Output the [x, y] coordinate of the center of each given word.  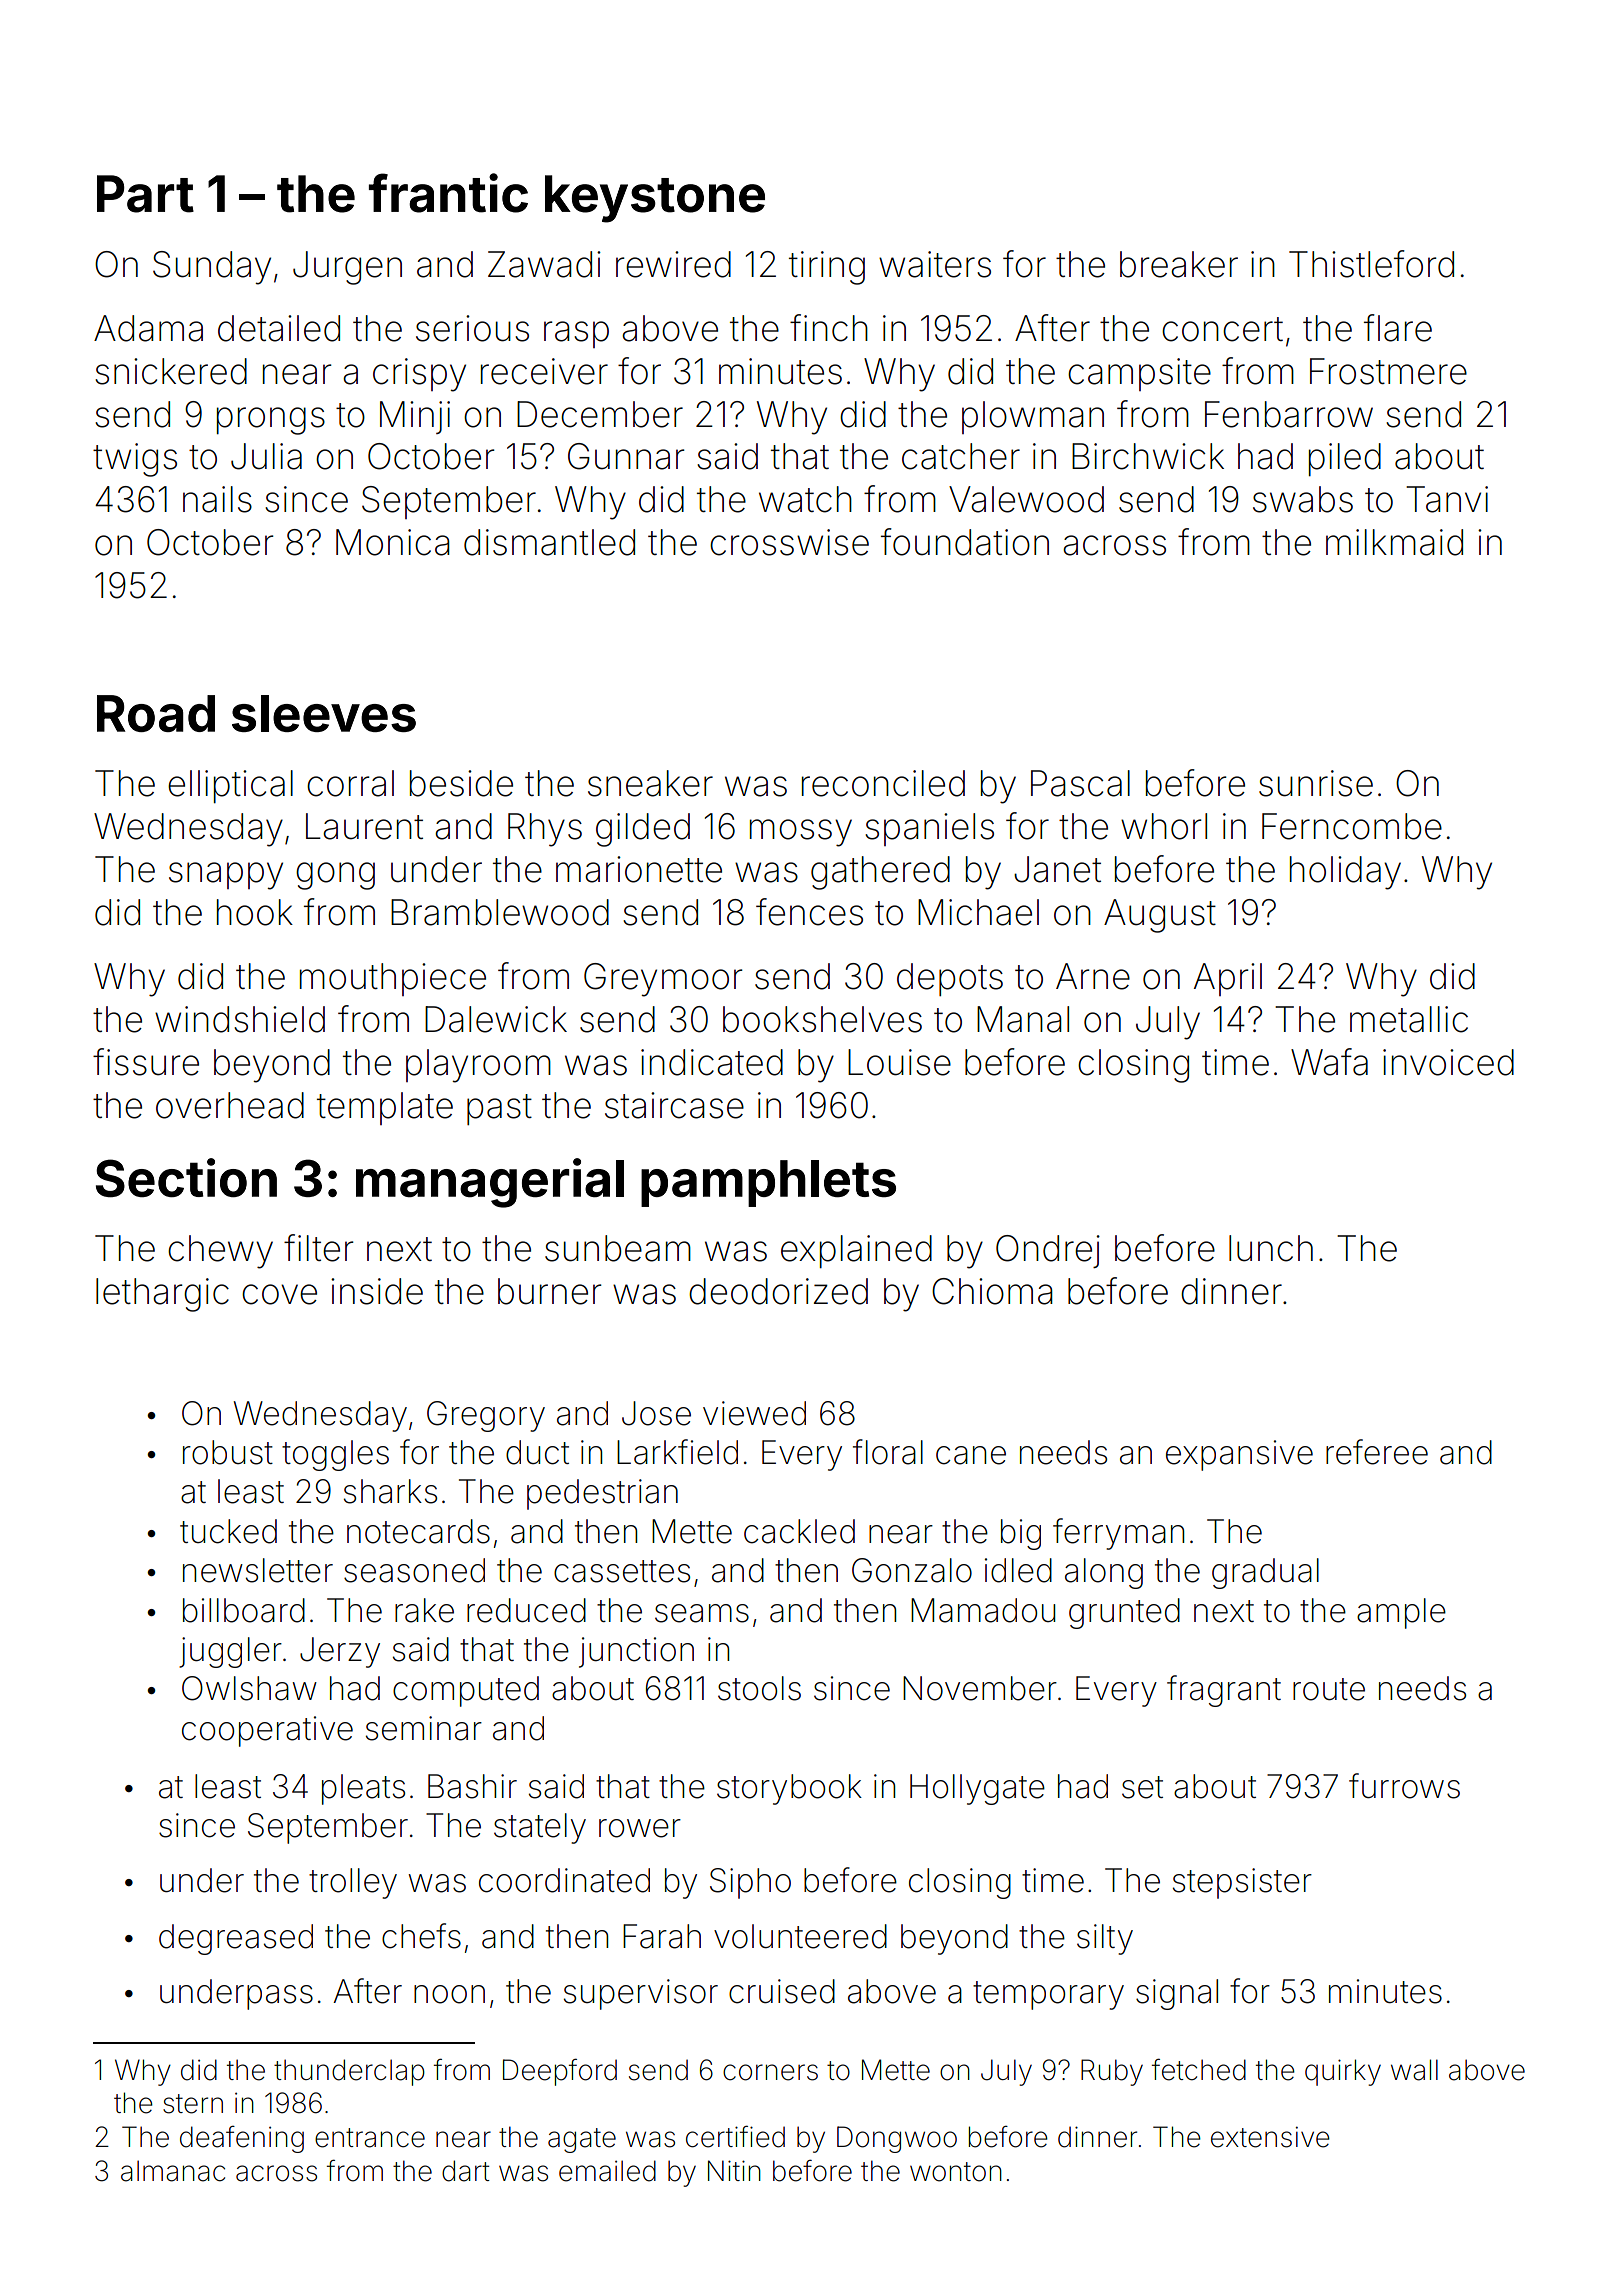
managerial [490, 1183]
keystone [655, 199]
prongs [271, 421]
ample [1401, 1613]
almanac [173, 2171]
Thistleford [1371, 264]
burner [550, 1291]
